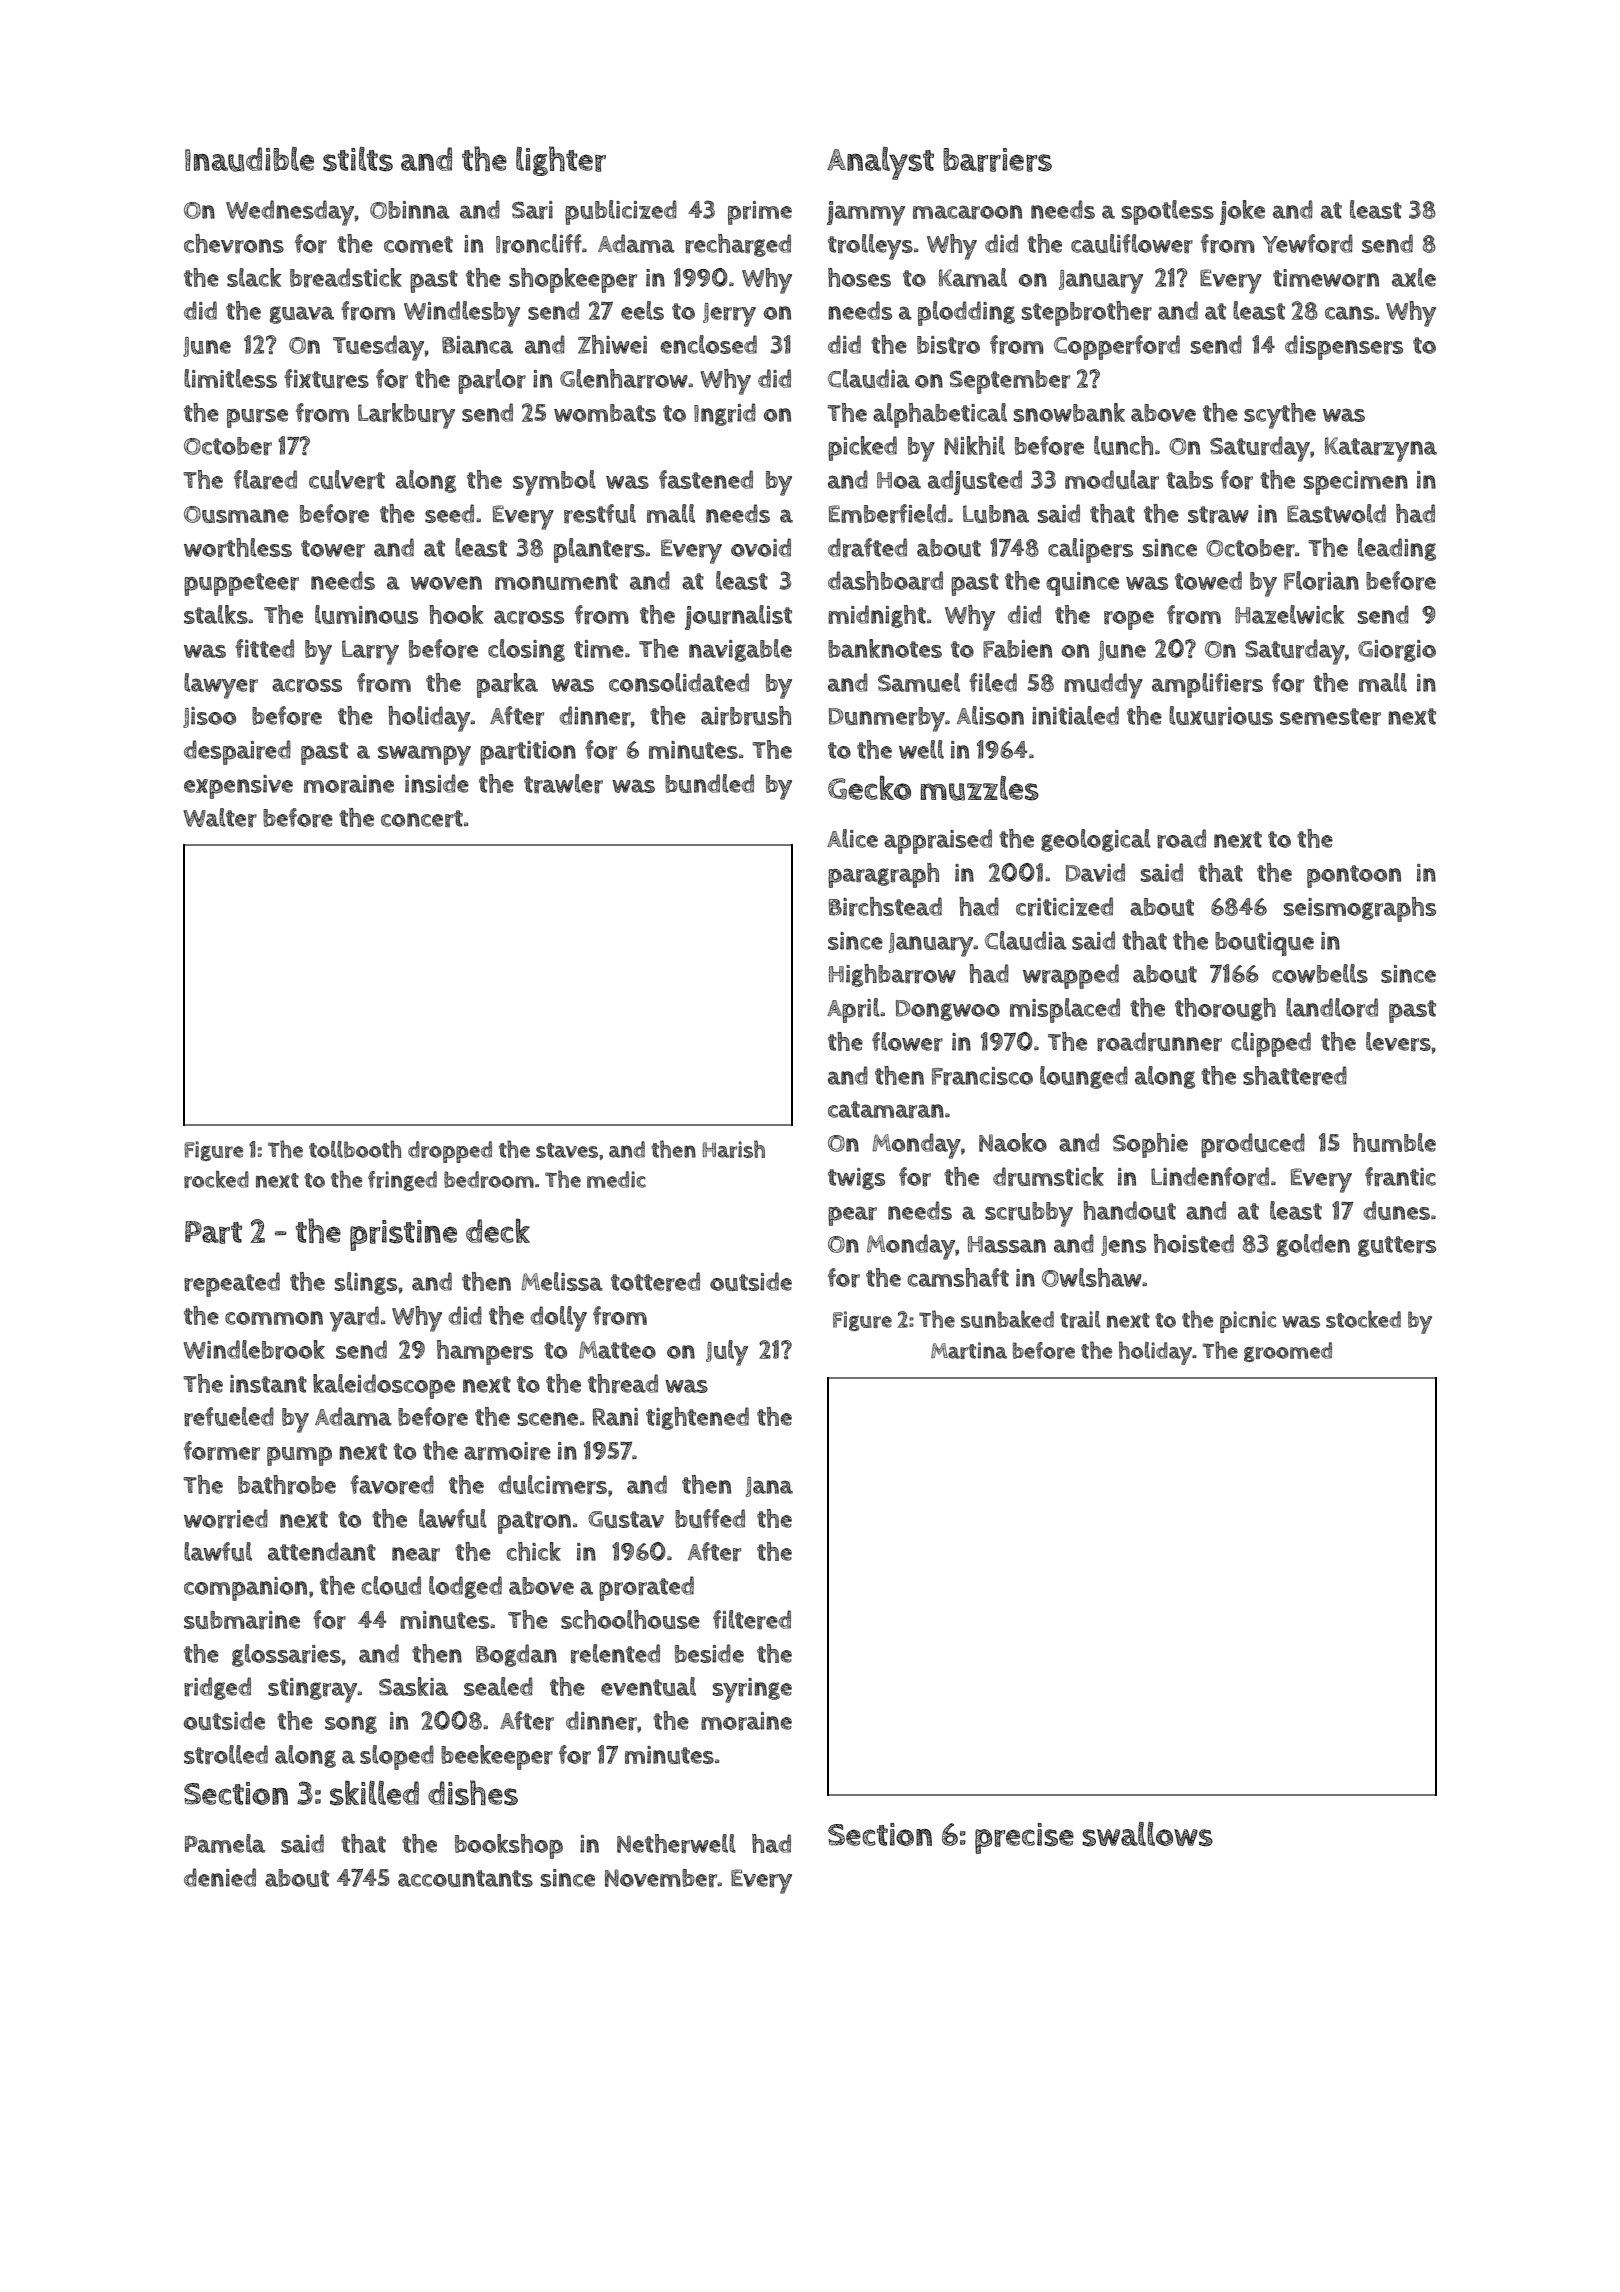 The width and height of the screenshot is (1620, 2292). Describe the element at coordinates (738, 245) in the screenshot. I see `recharged` at that location.
